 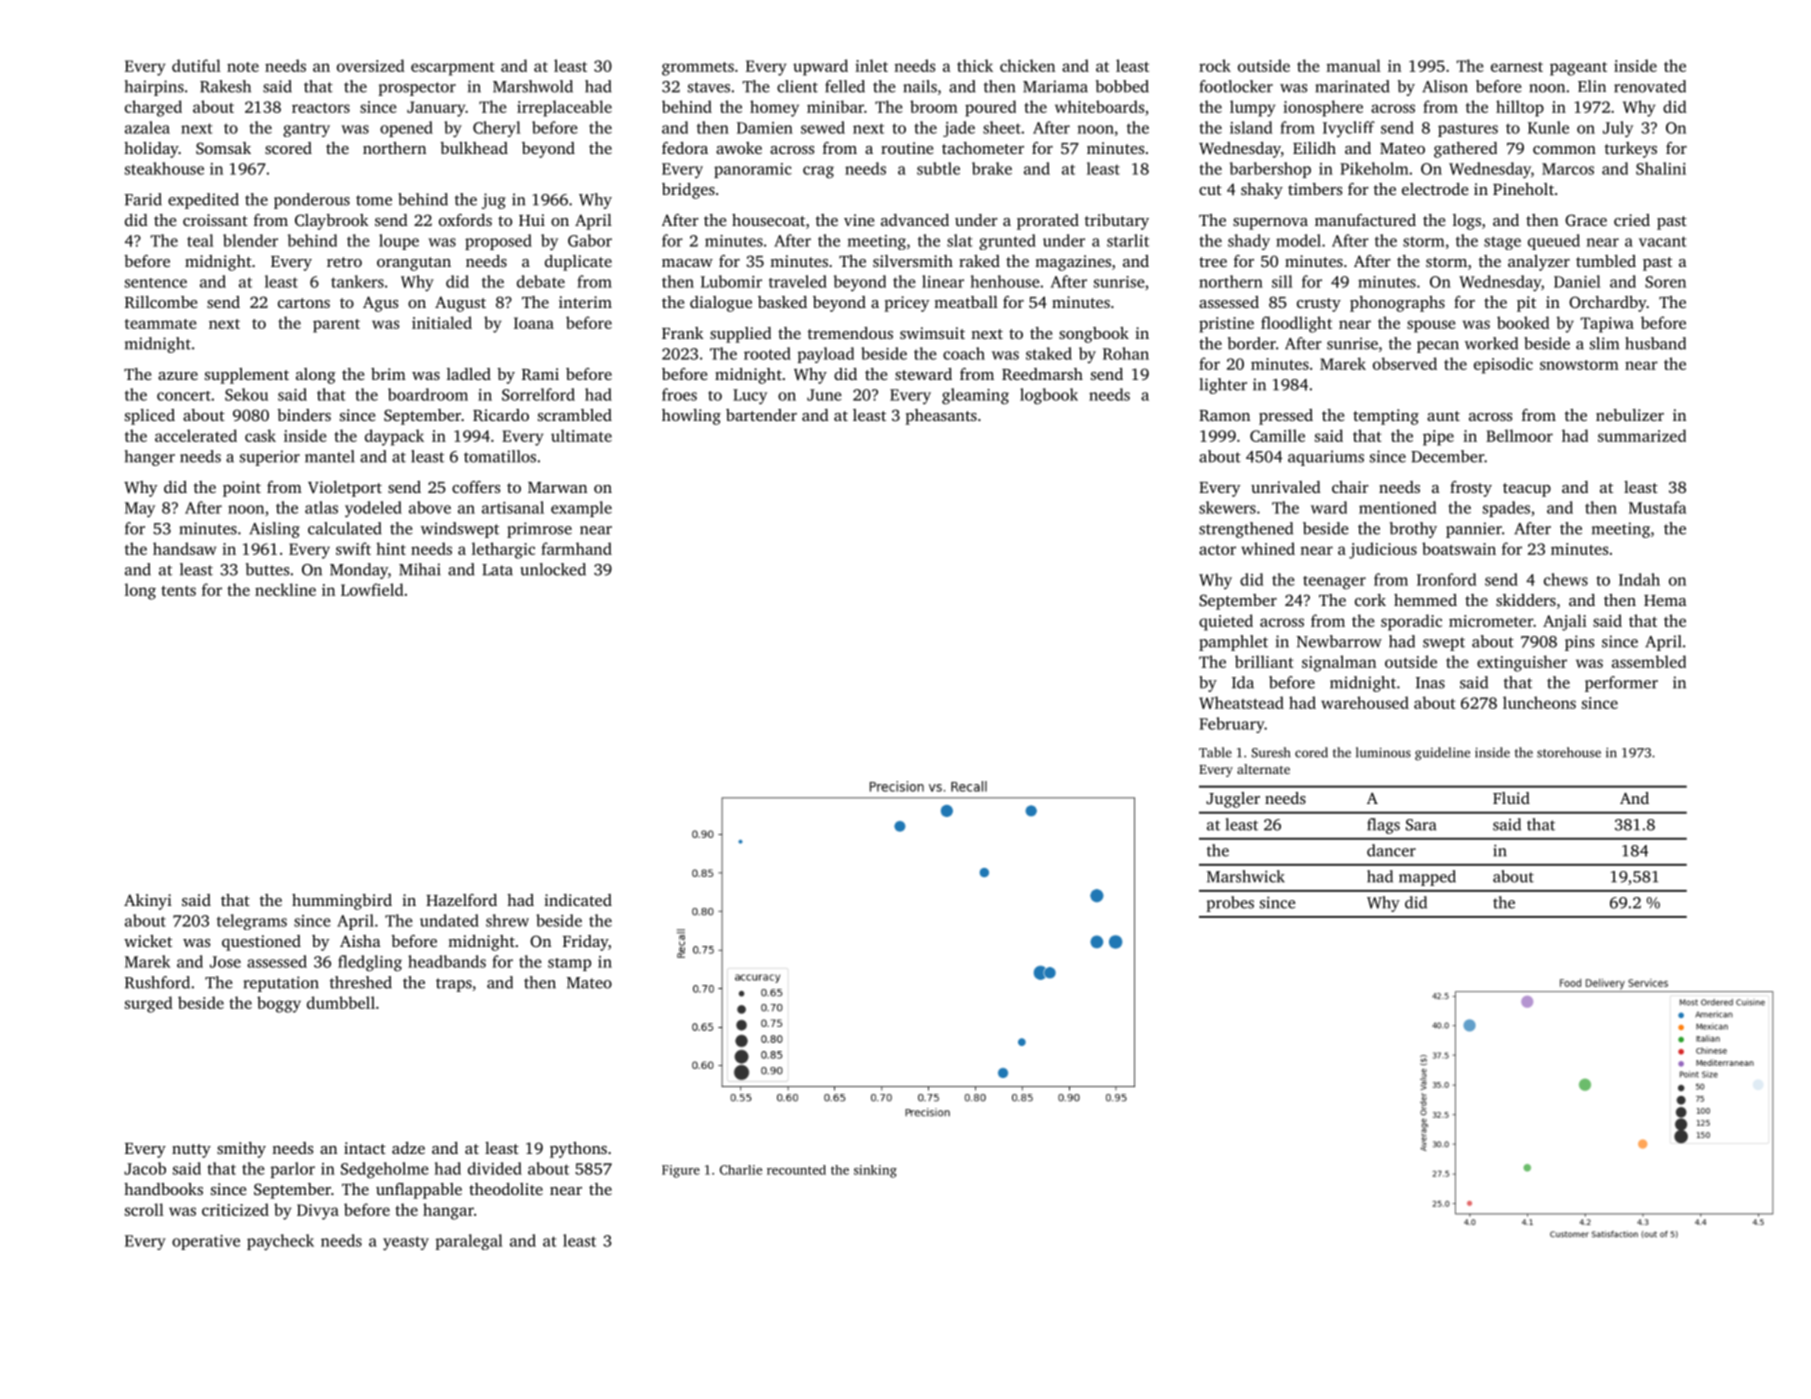 What do you see at coordinates (683, 333) in the screenshot?
I see `Frank` at bounding box center [683, 333].
